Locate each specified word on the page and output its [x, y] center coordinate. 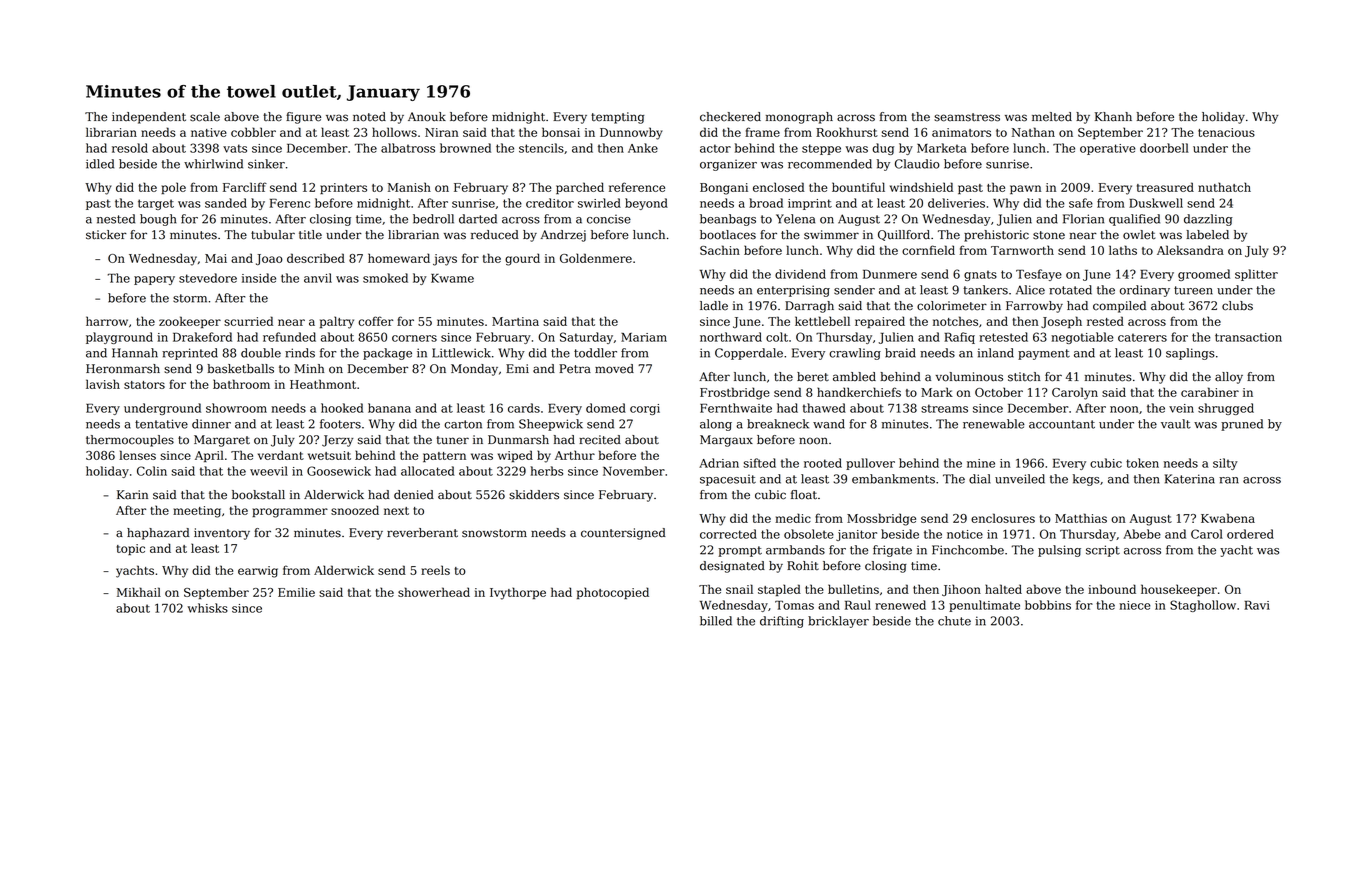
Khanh [1113, 117]
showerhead [434, 592]
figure [303, 118]
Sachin [720, 250]
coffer [375, 321]
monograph [799, 118]
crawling [855, 354]
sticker [106, 235]
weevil [269, 471]
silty [1225, 464]
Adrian [719, 463]
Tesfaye [1039, 275]
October [999, 392]
